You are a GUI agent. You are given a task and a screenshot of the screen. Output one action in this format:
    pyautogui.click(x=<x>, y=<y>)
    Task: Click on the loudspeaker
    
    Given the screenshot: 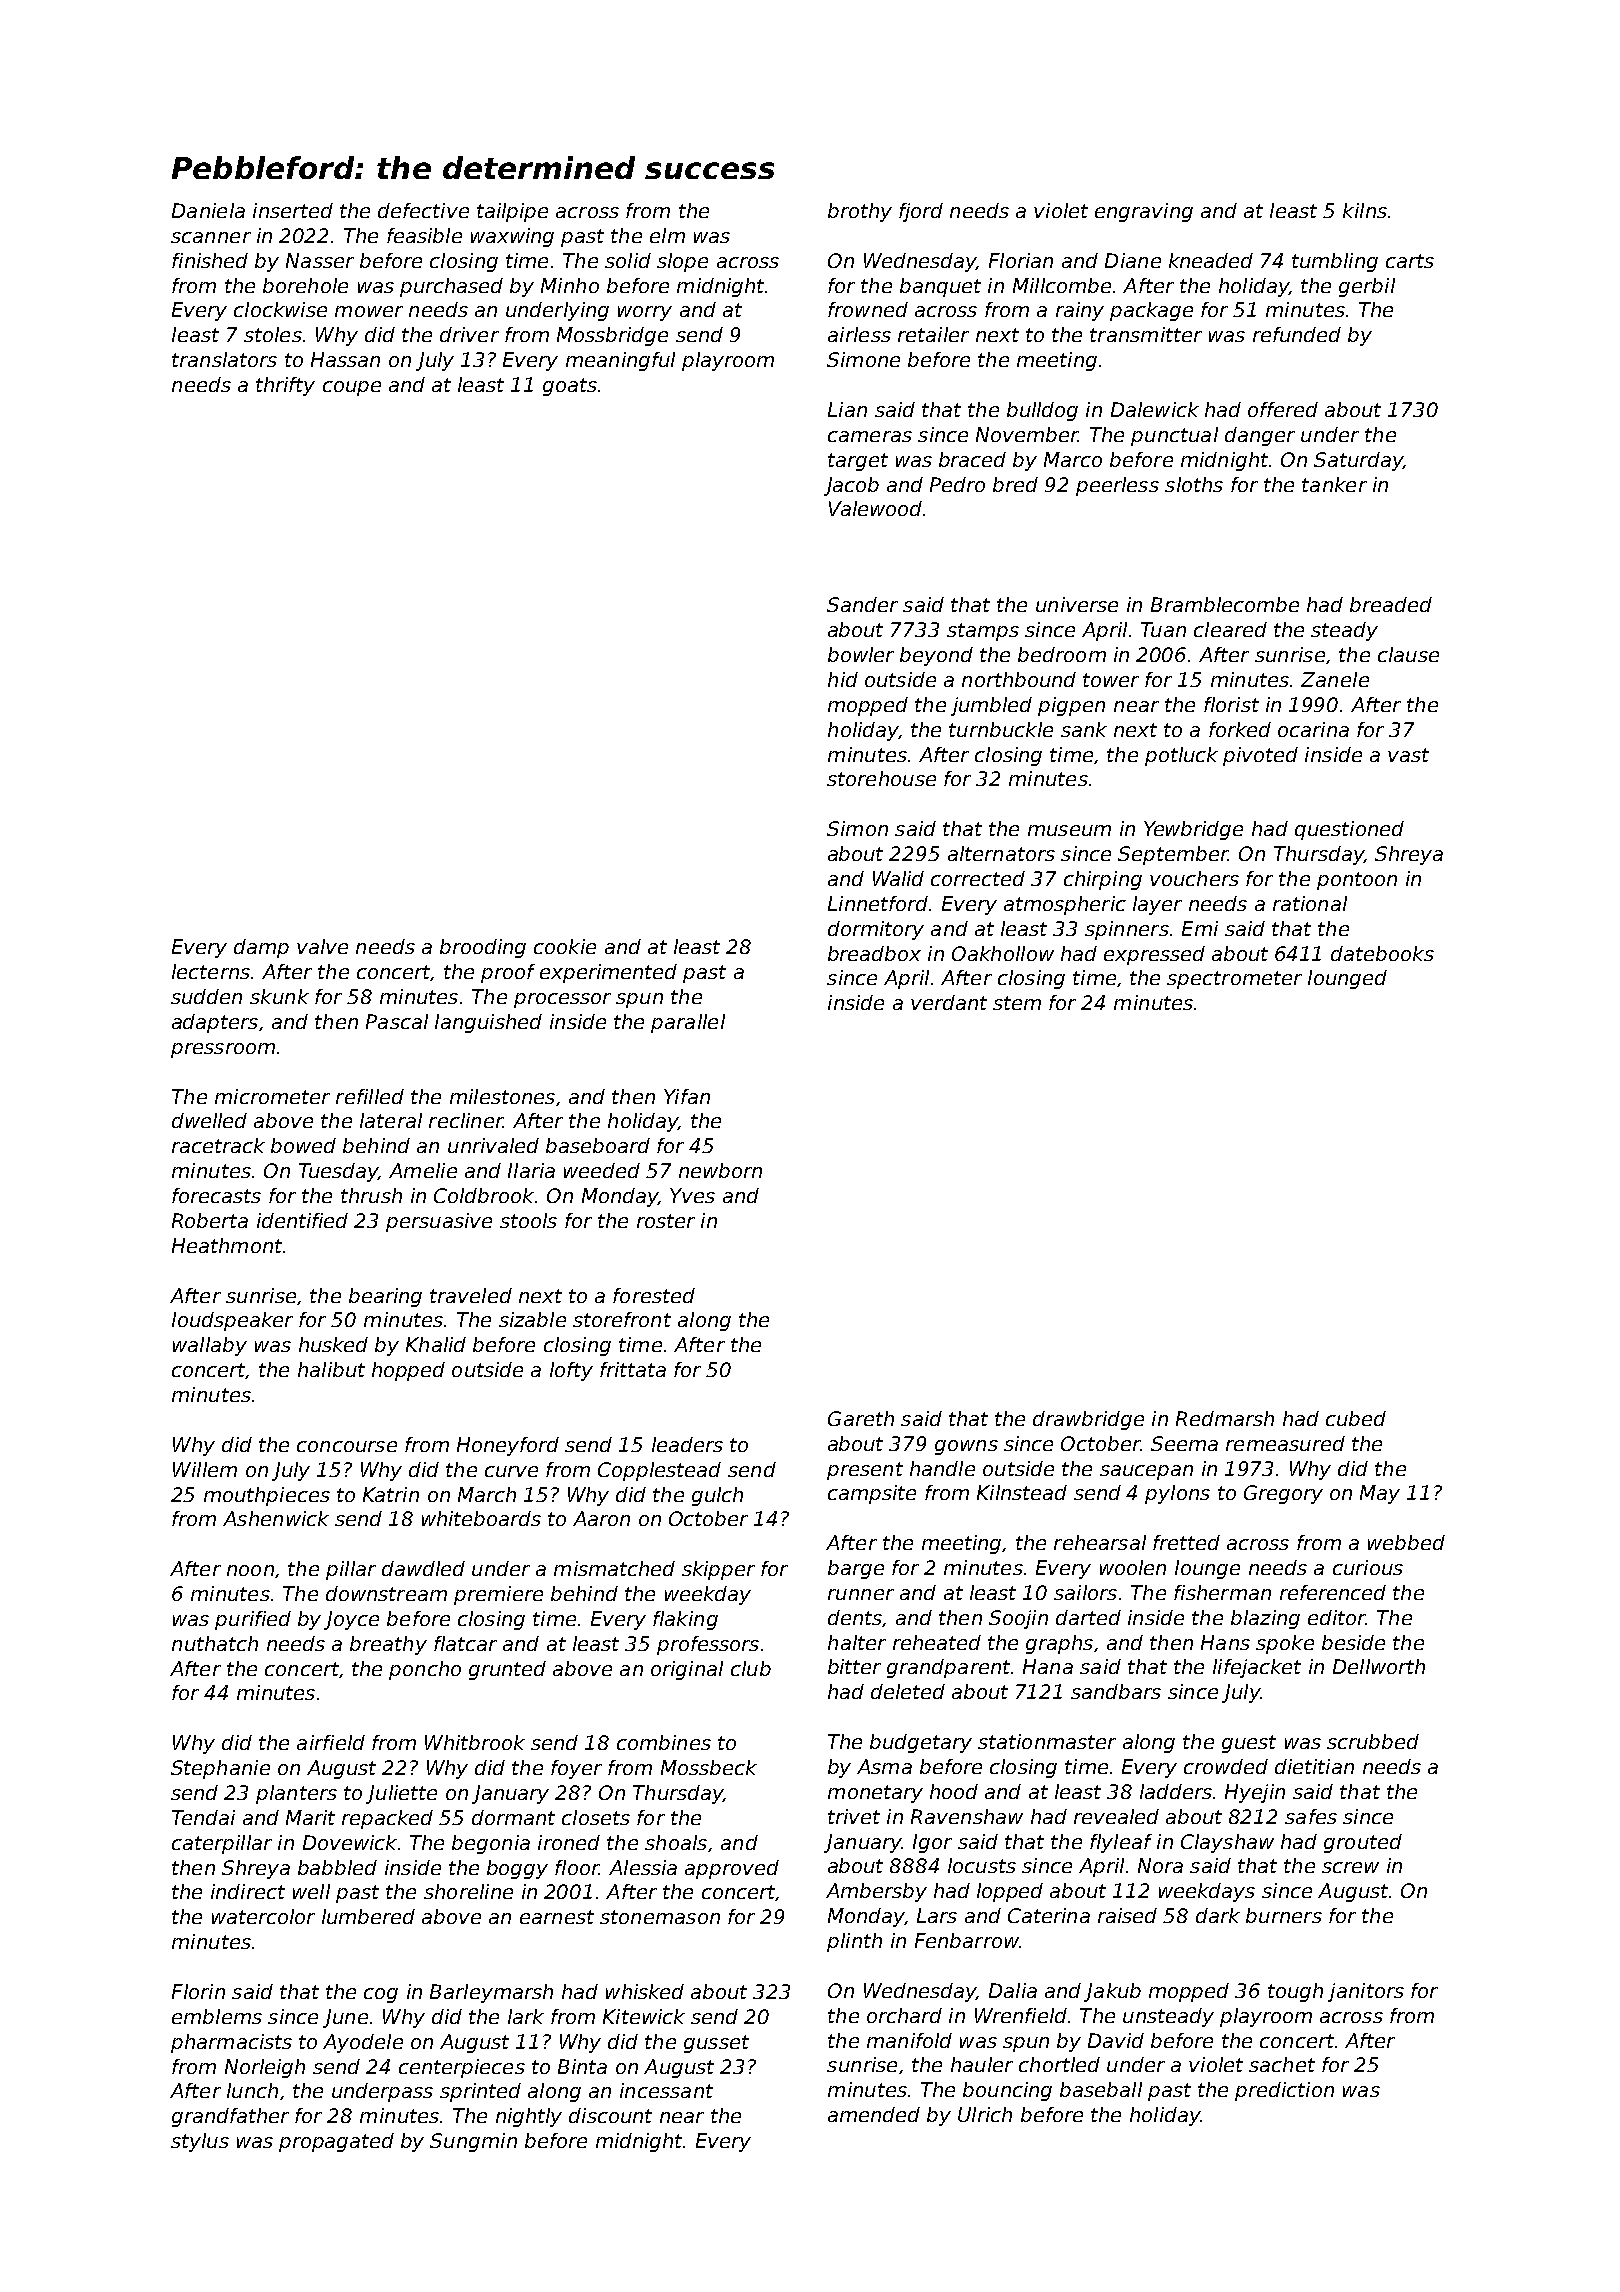 What is the action you would take?
    pyautogui.click(x=232, y=1321)
